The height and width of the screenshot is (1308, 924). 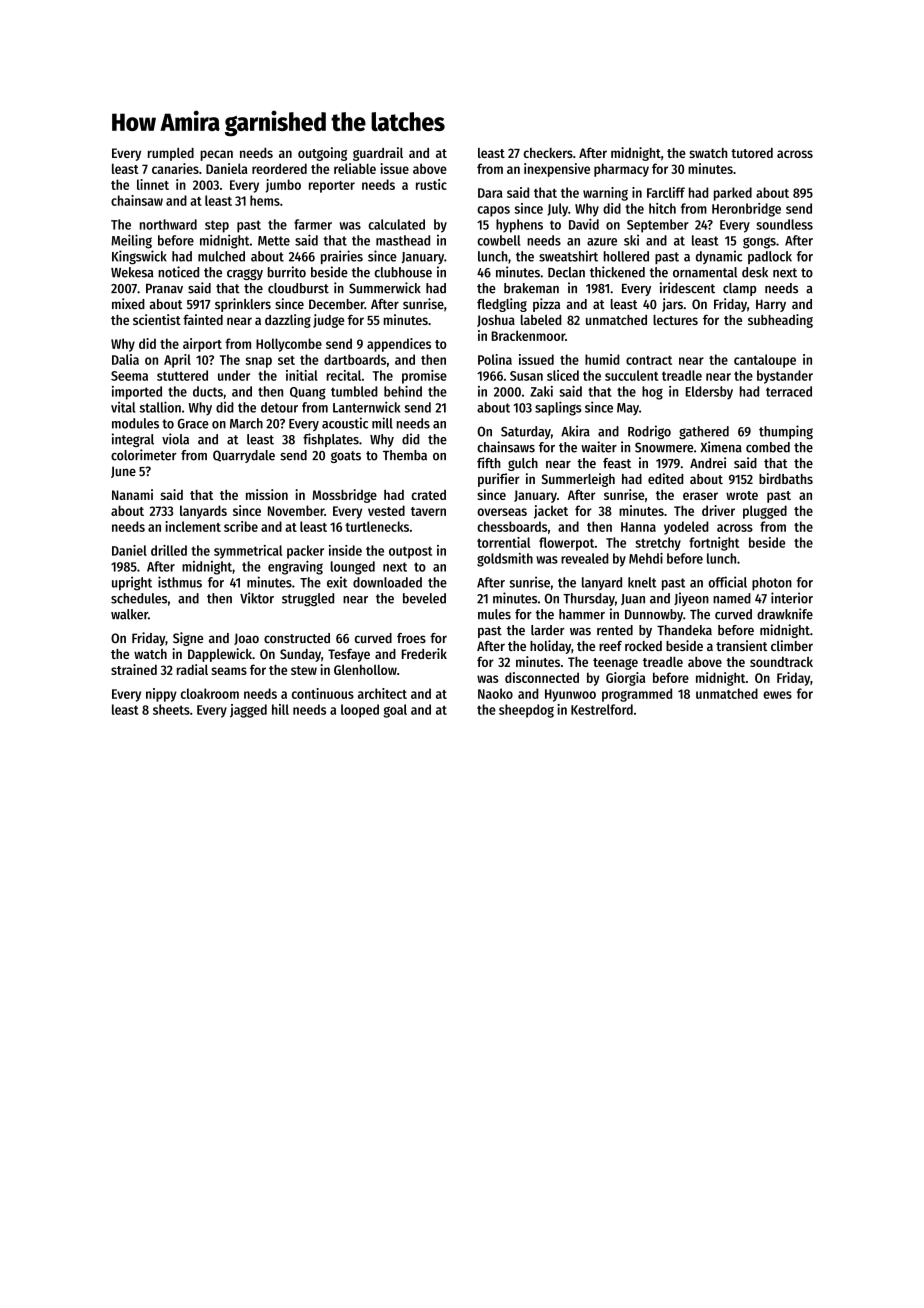 What do you see at coordinates (602, 359) in the screenshot?
I see `humid` at bounding box center [602, 359].
